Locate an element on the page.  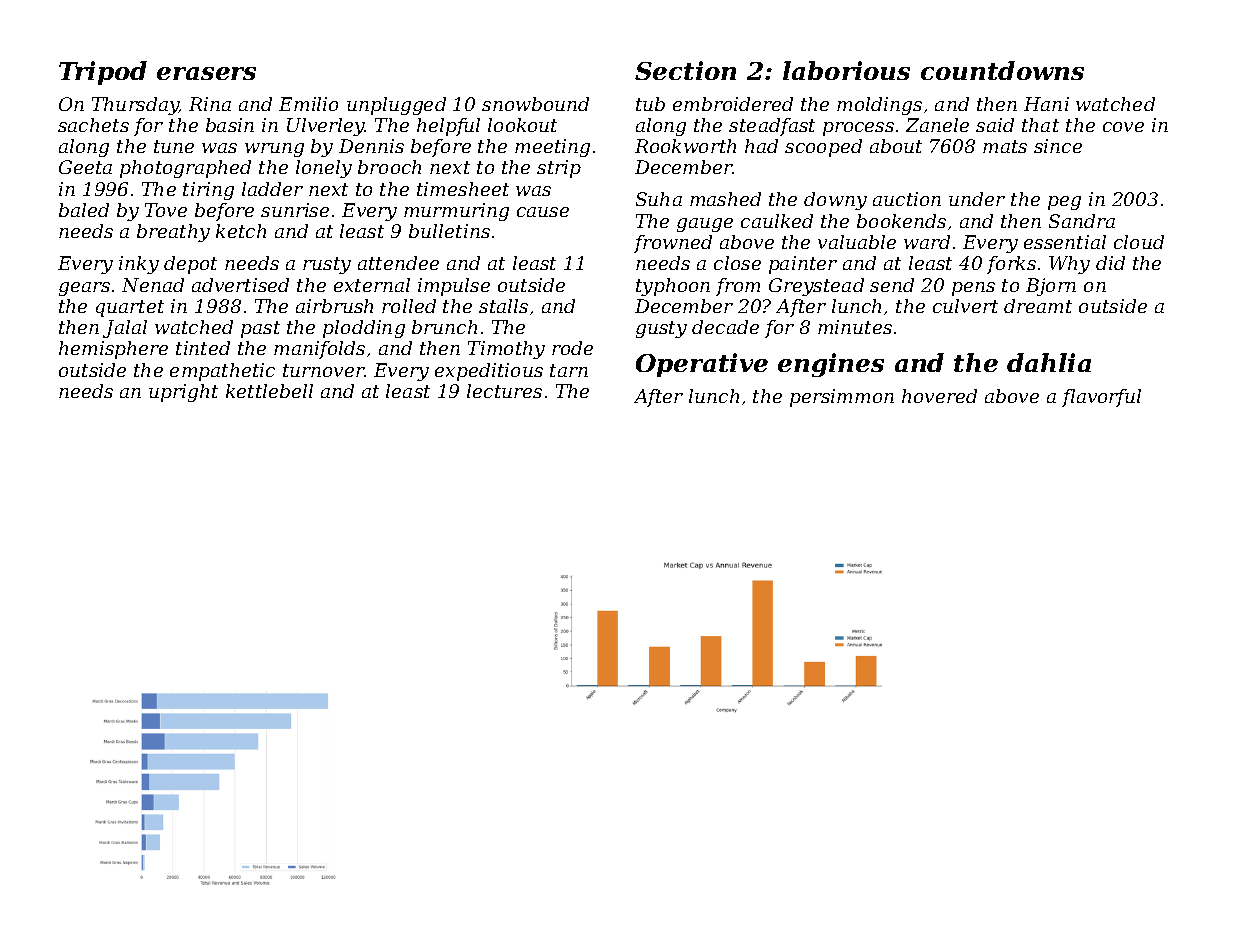
ward is located at coordinates (927, 242).
